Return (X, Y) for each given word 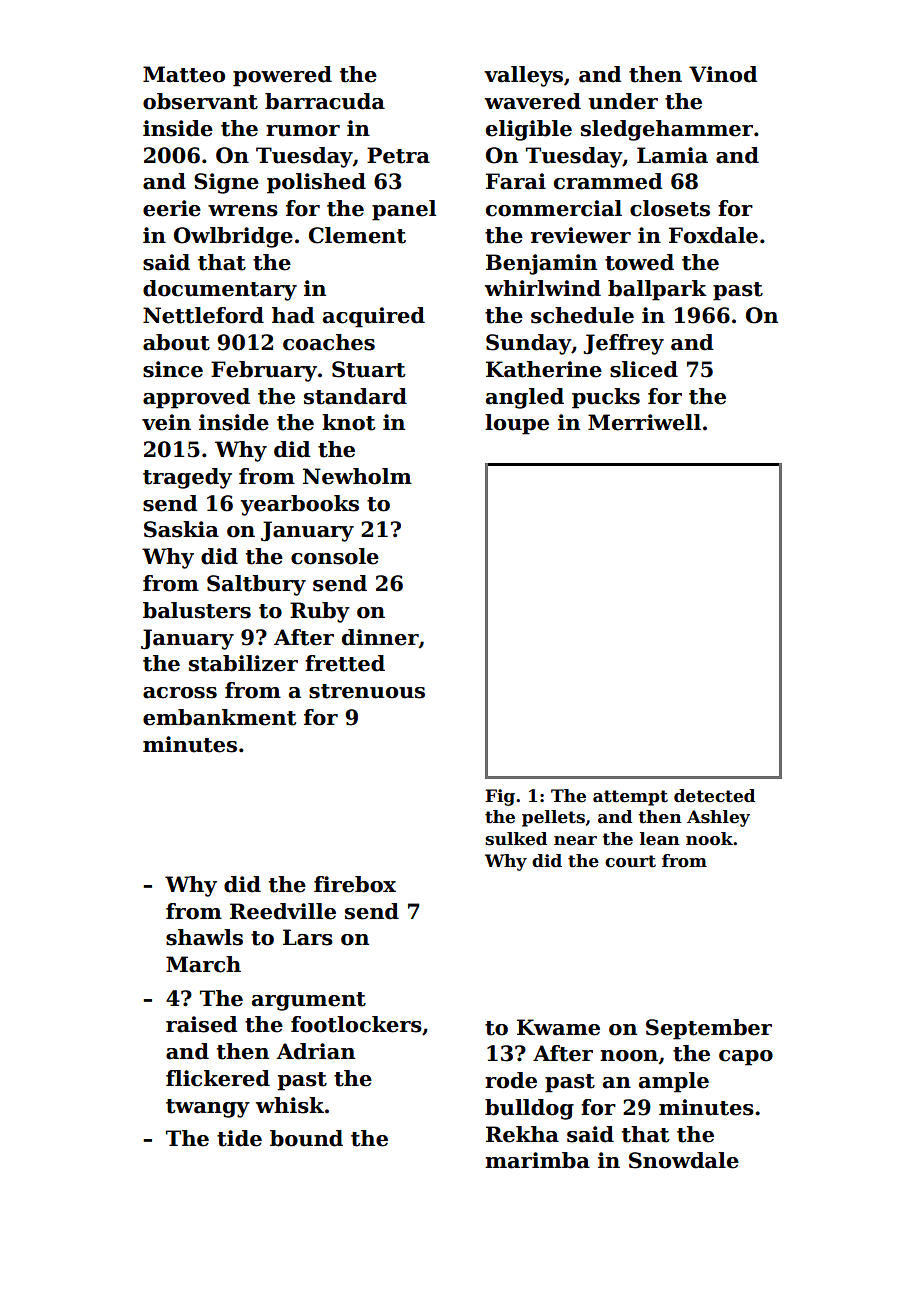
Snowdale (684, 1160)
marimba (537, 1160)
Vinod (723, 74)
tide (239, 1138)
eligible (529, 130)
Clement (357, 235)
